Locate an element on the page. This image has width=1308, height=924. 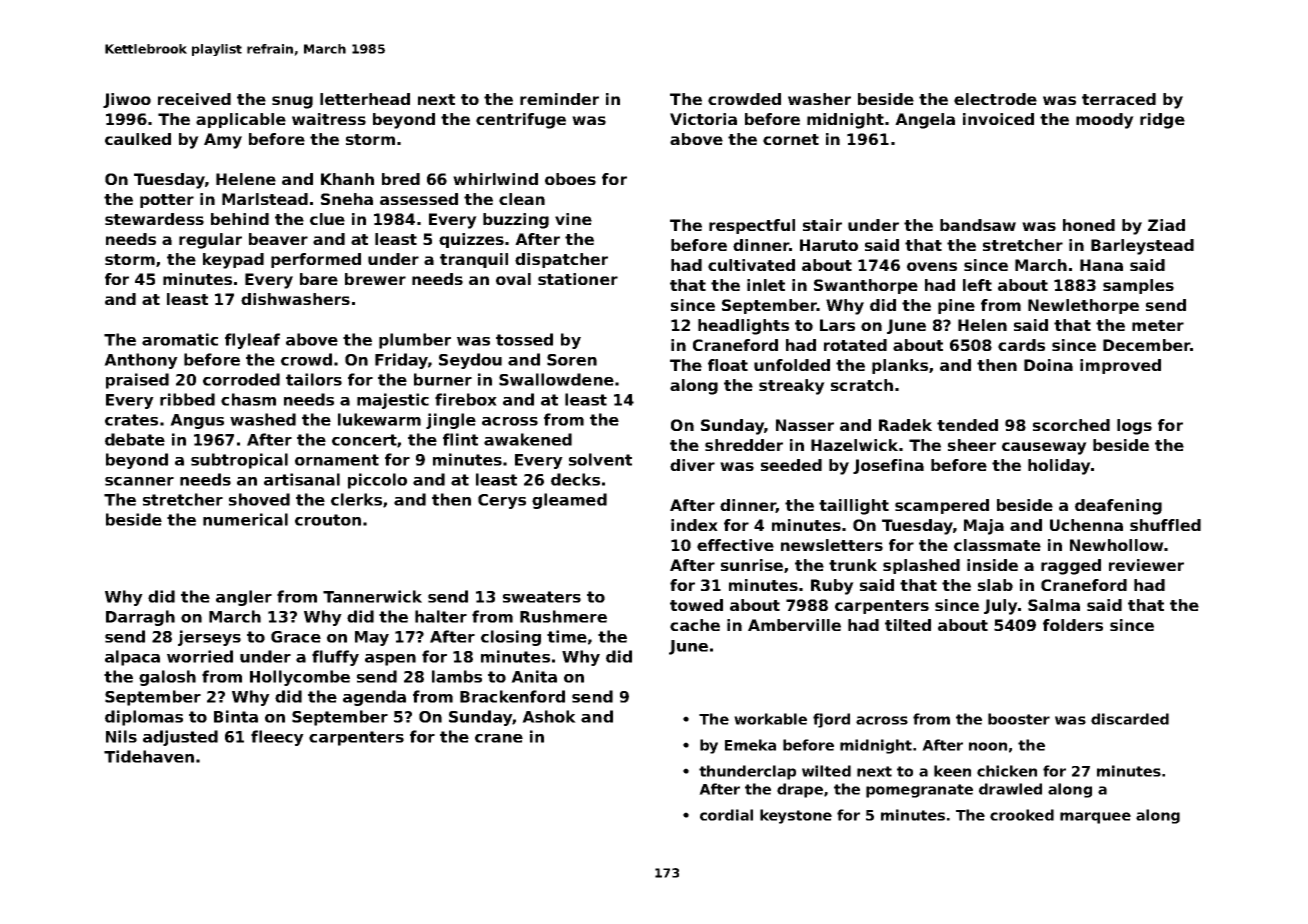
Lars is located at coordinates (837, 325).
